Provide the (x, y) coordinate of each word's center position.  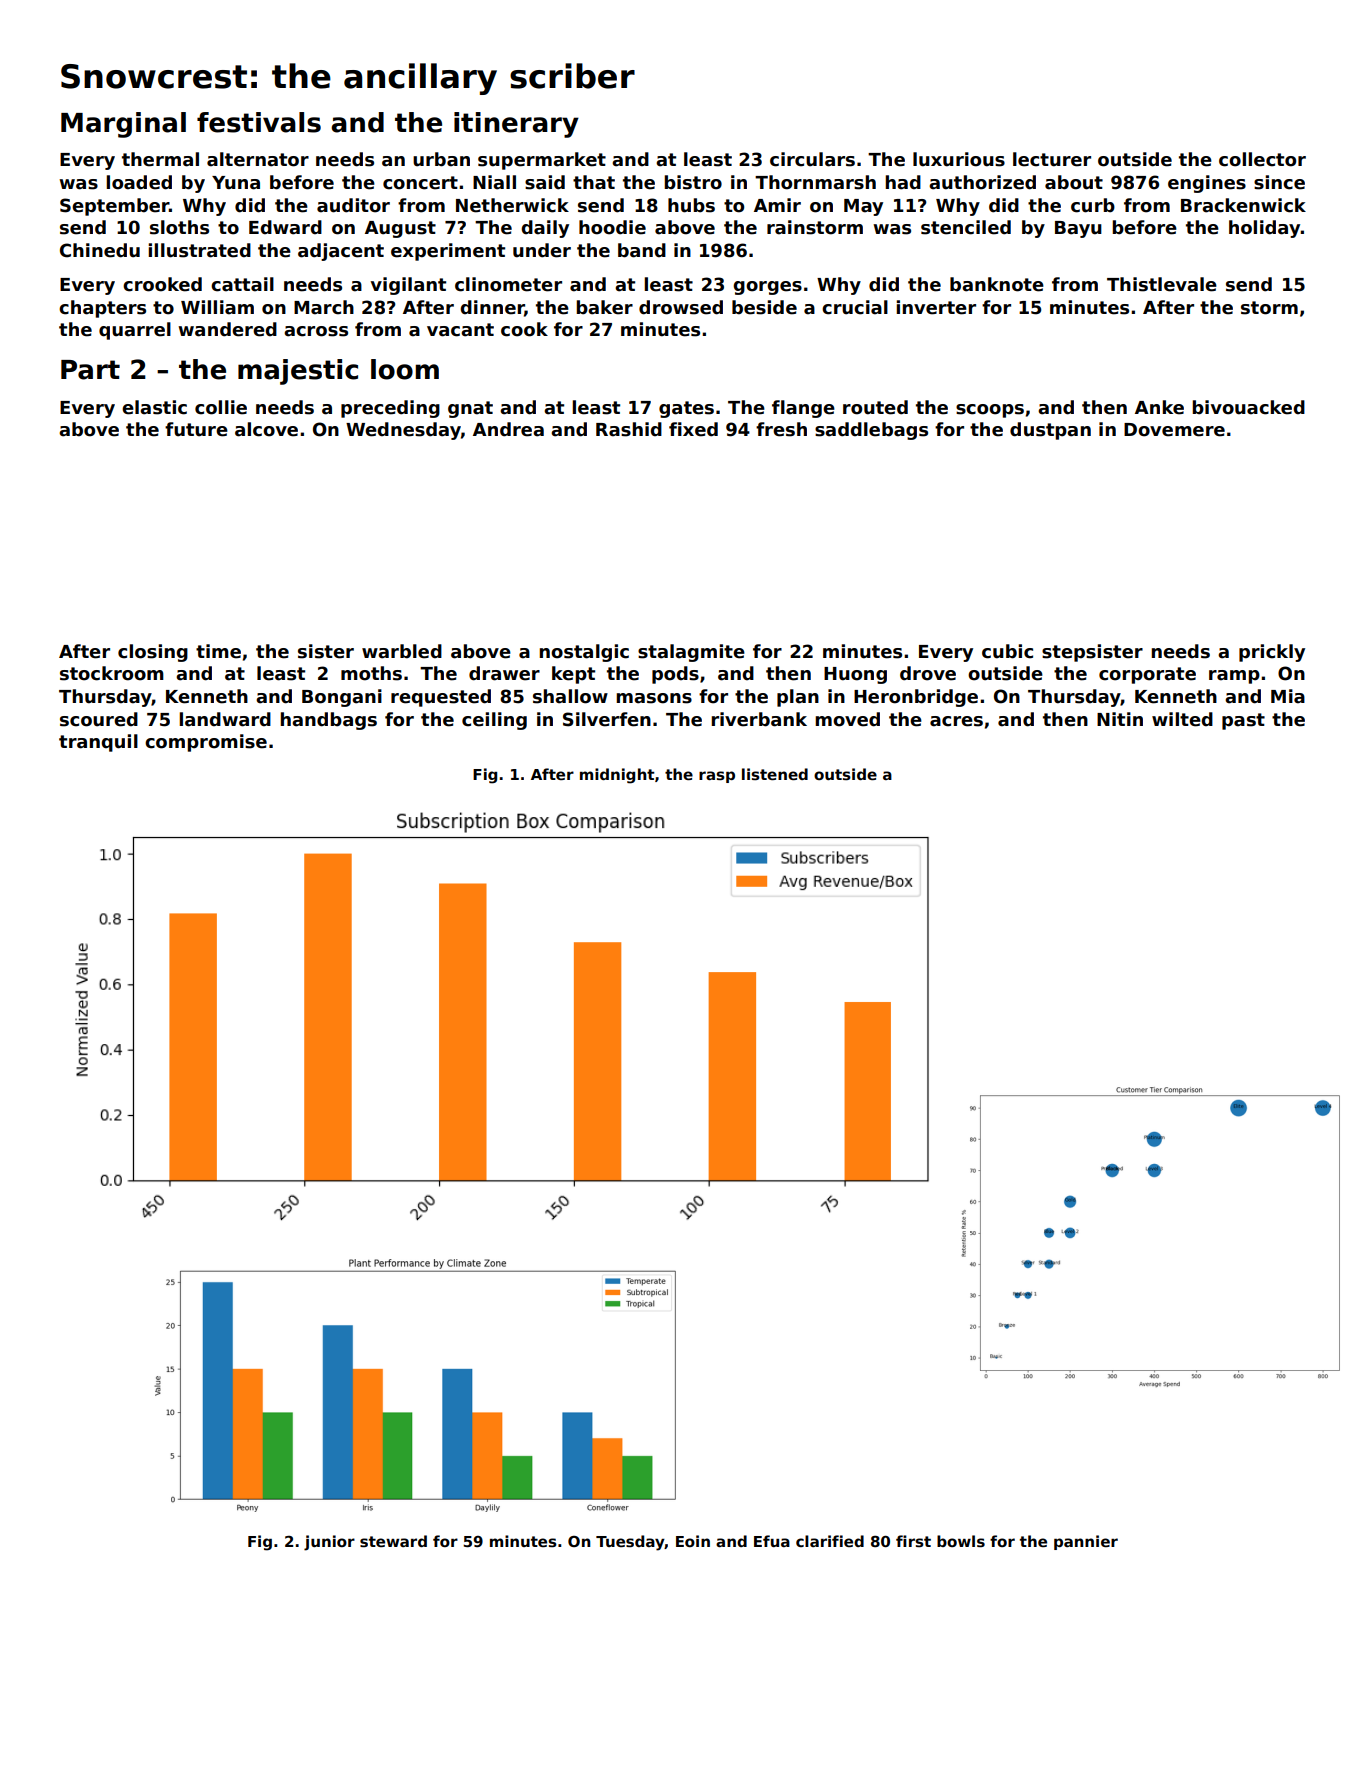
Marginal (123, 125)
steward (393, 1541)
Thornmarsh (815, 182)
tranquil (98, 743)
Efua (772, 1541)
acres (956, 721)
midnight (617, 776)
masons (654, 698)
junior (329, 1543)
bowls (961, 1541)
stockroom (112, 673)
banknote (997, 284)
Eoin (693, 1541)
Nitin (1120, 719)
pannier (1086, 1542)
